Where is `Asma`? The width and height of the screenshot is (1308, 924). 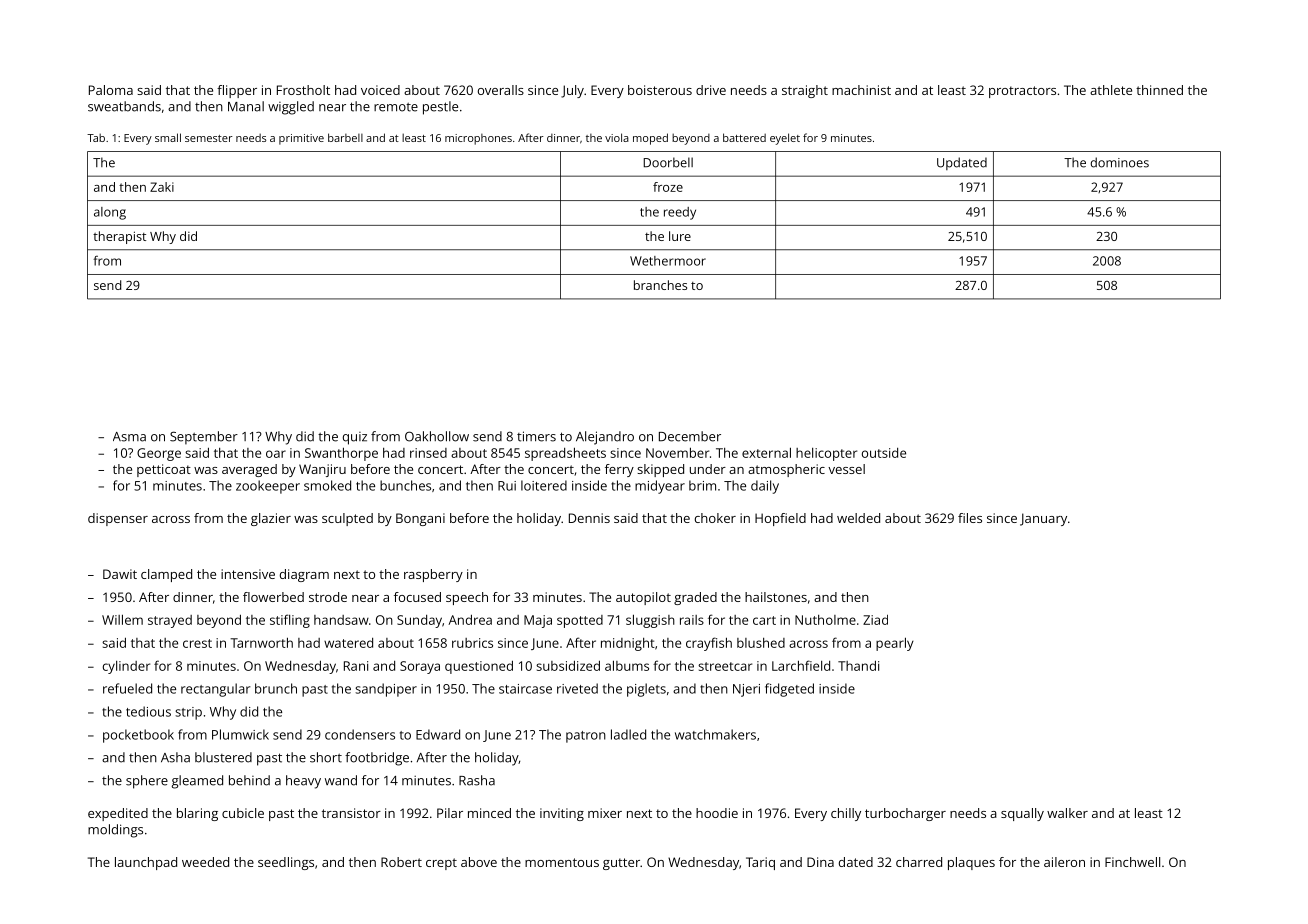 Asma is located at coordinates (129, 437).
